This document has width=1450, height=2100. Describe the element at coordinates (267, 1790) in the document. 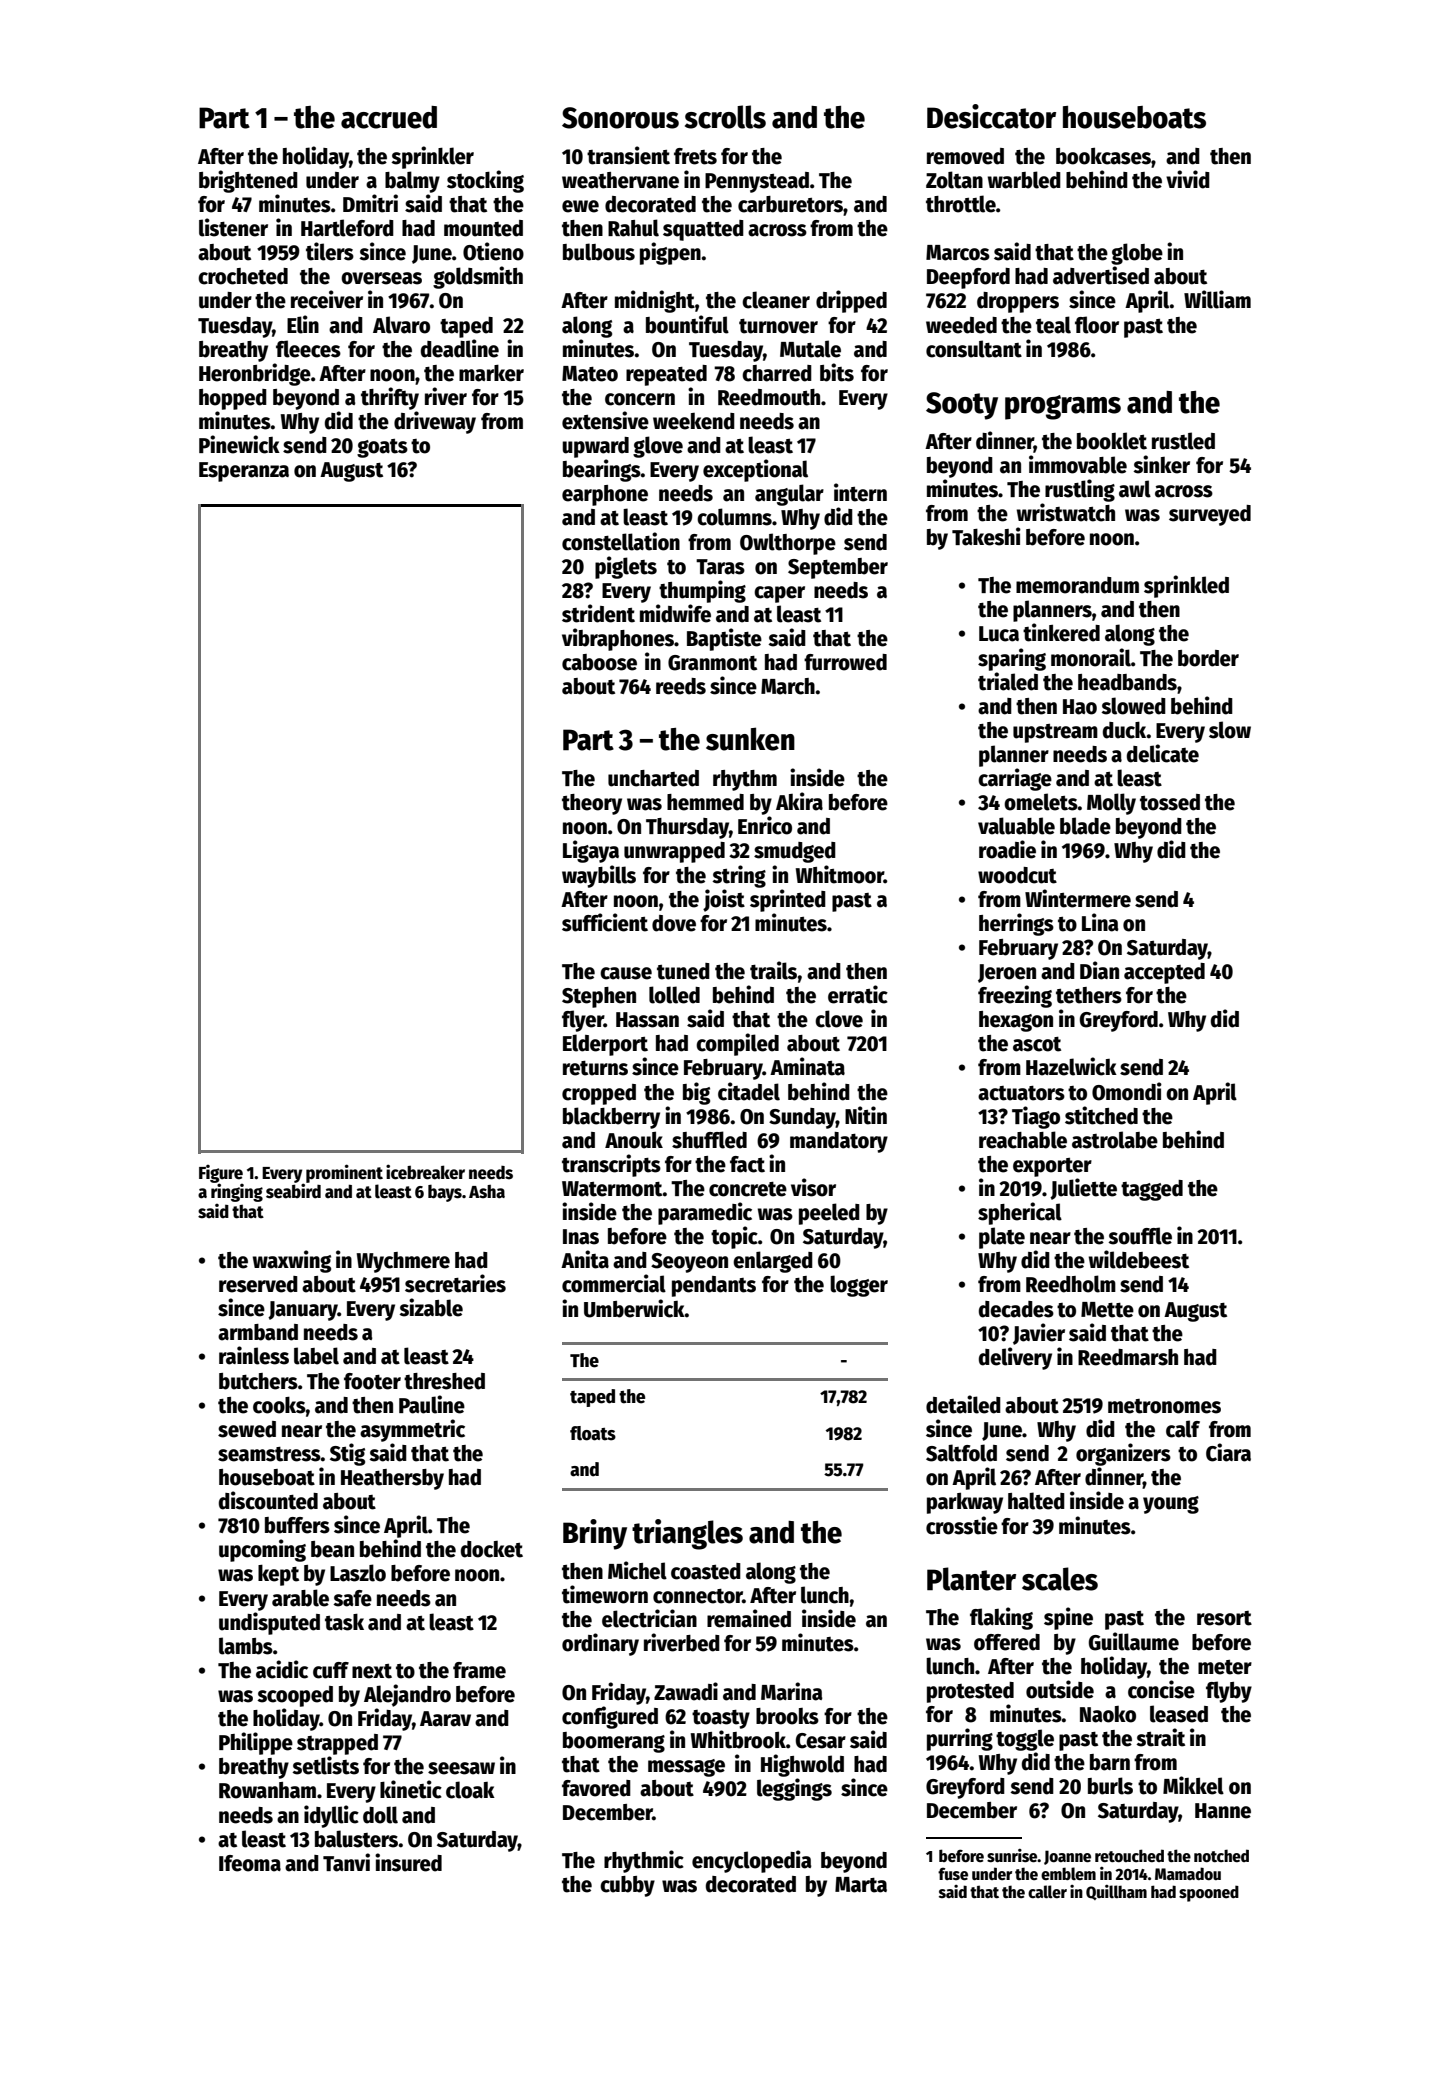

I see `Rowanham` at that location.
